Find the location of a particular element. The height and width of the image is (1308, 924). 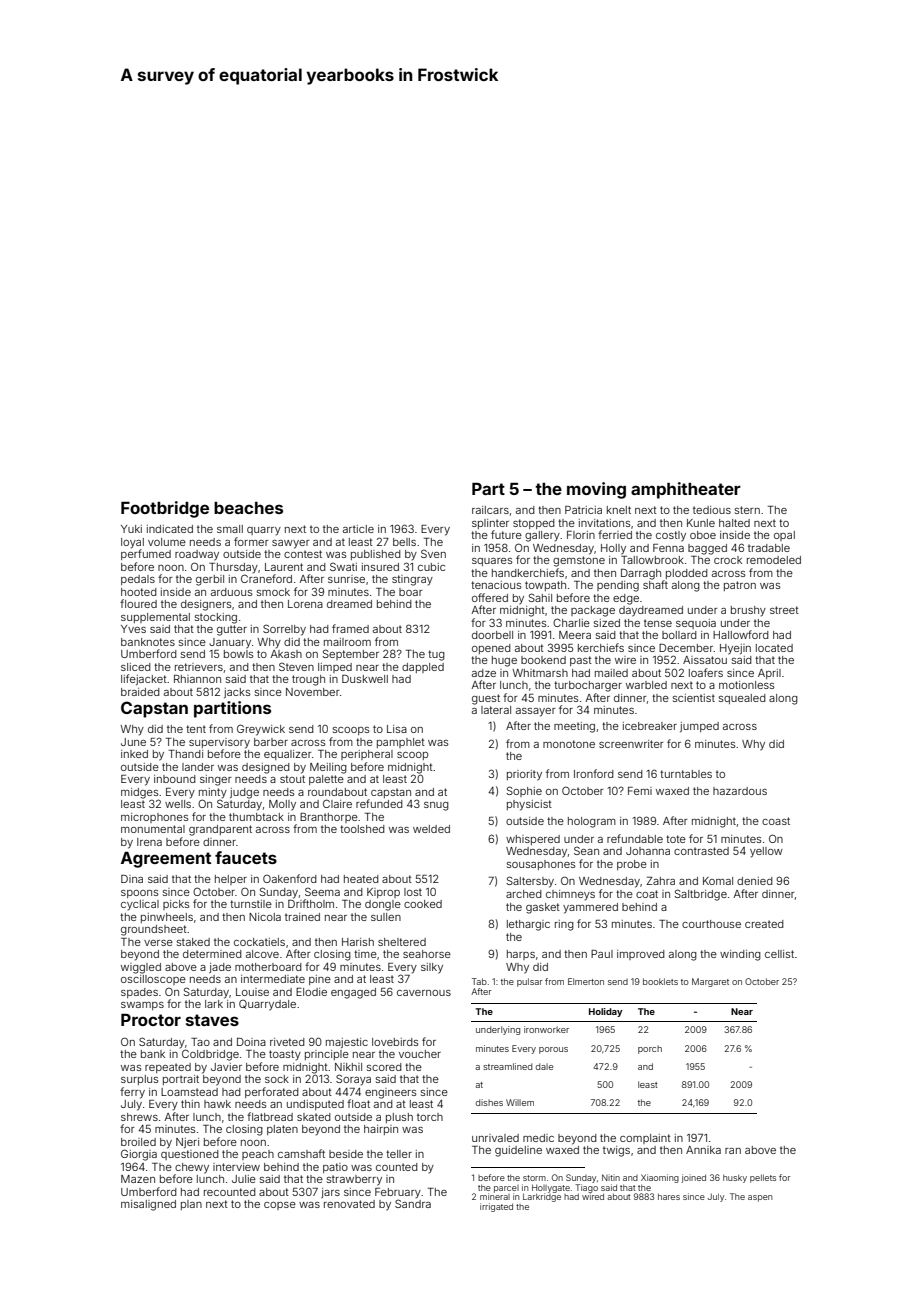

cockatiels is located at coordinates (259, 942).
